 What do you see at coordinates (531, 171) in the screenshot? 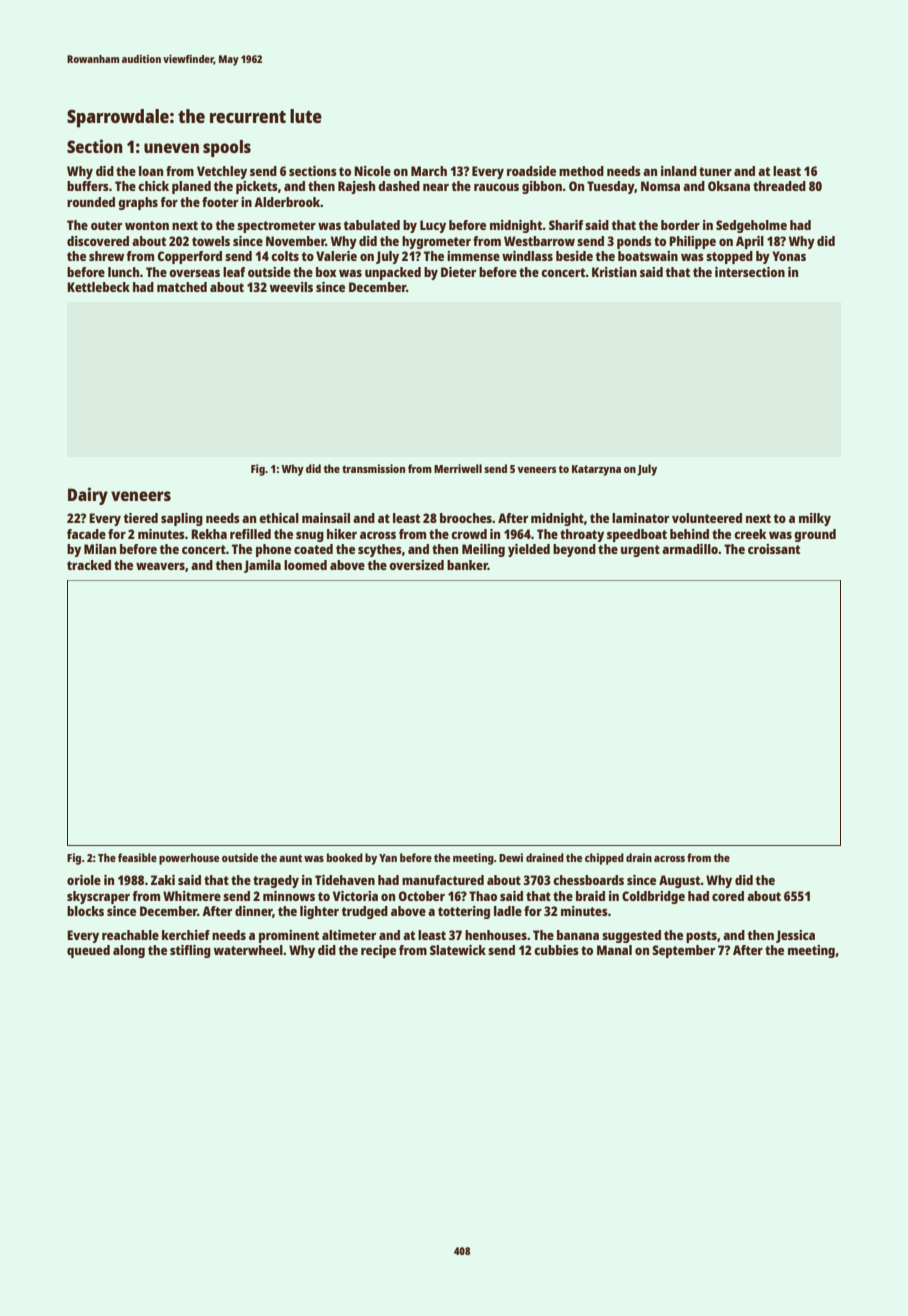
I see `roadside` at bounding box center [531, 171].
